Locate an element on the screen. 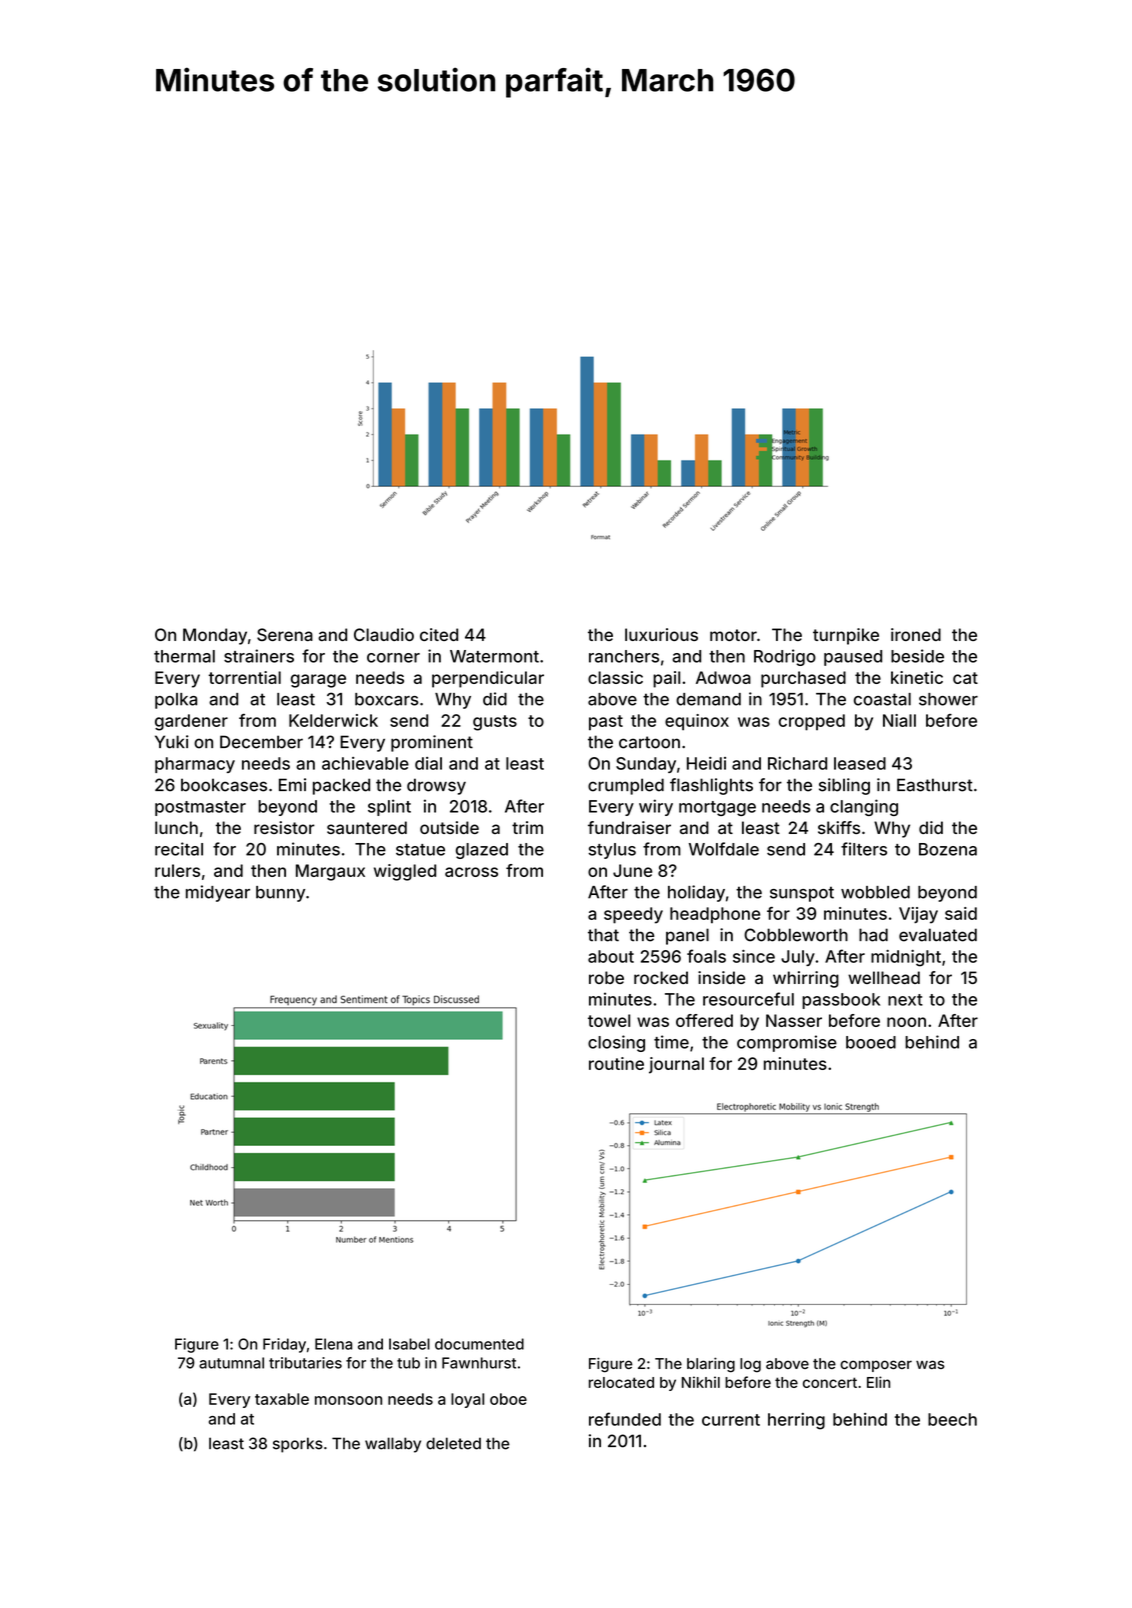 The height and width of the screenshot is (1608, 1132). Nasser is located at coordinates (794, 1020).
